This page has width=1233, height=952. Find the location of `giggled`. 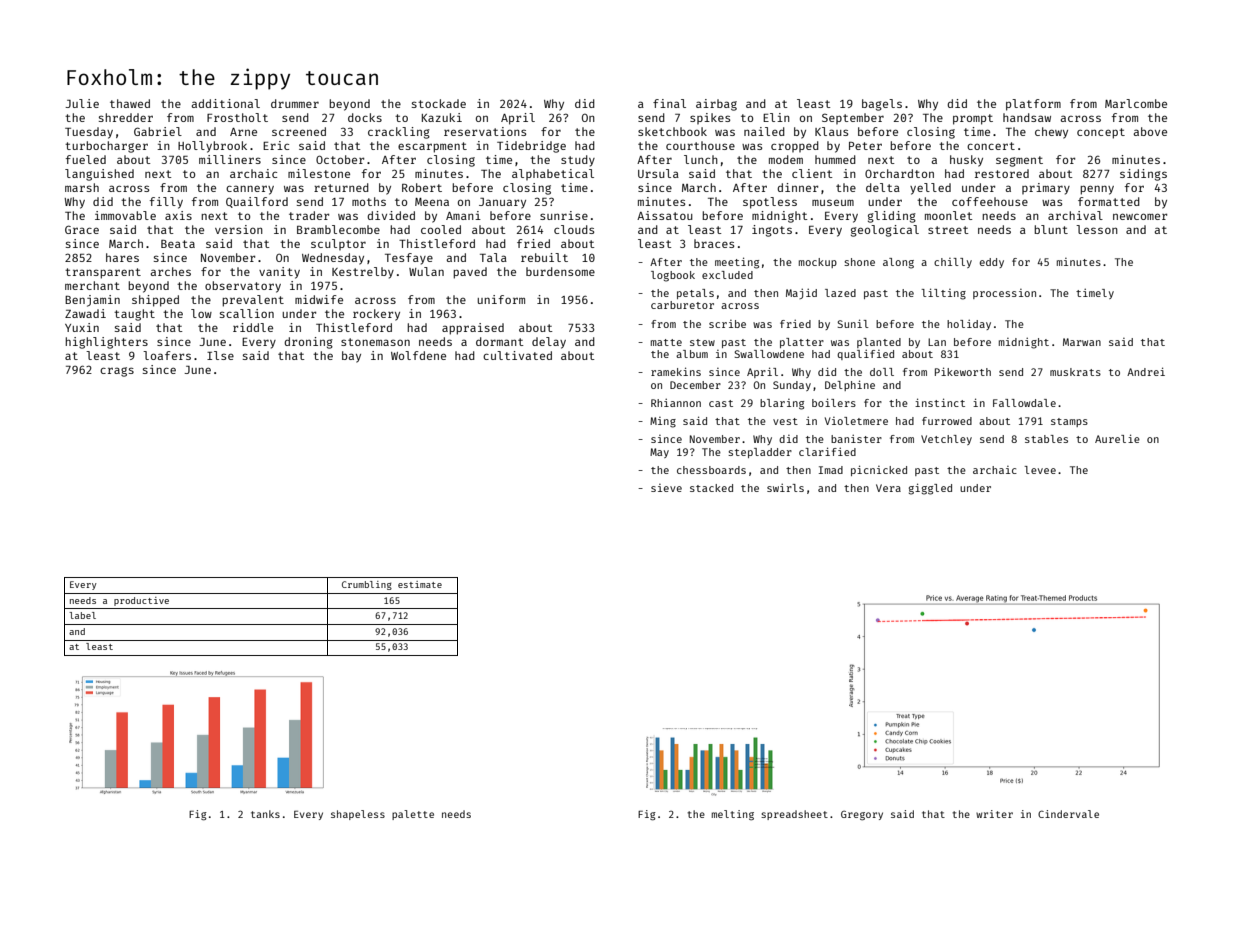

giggled is located at coordinates (930, 489).
